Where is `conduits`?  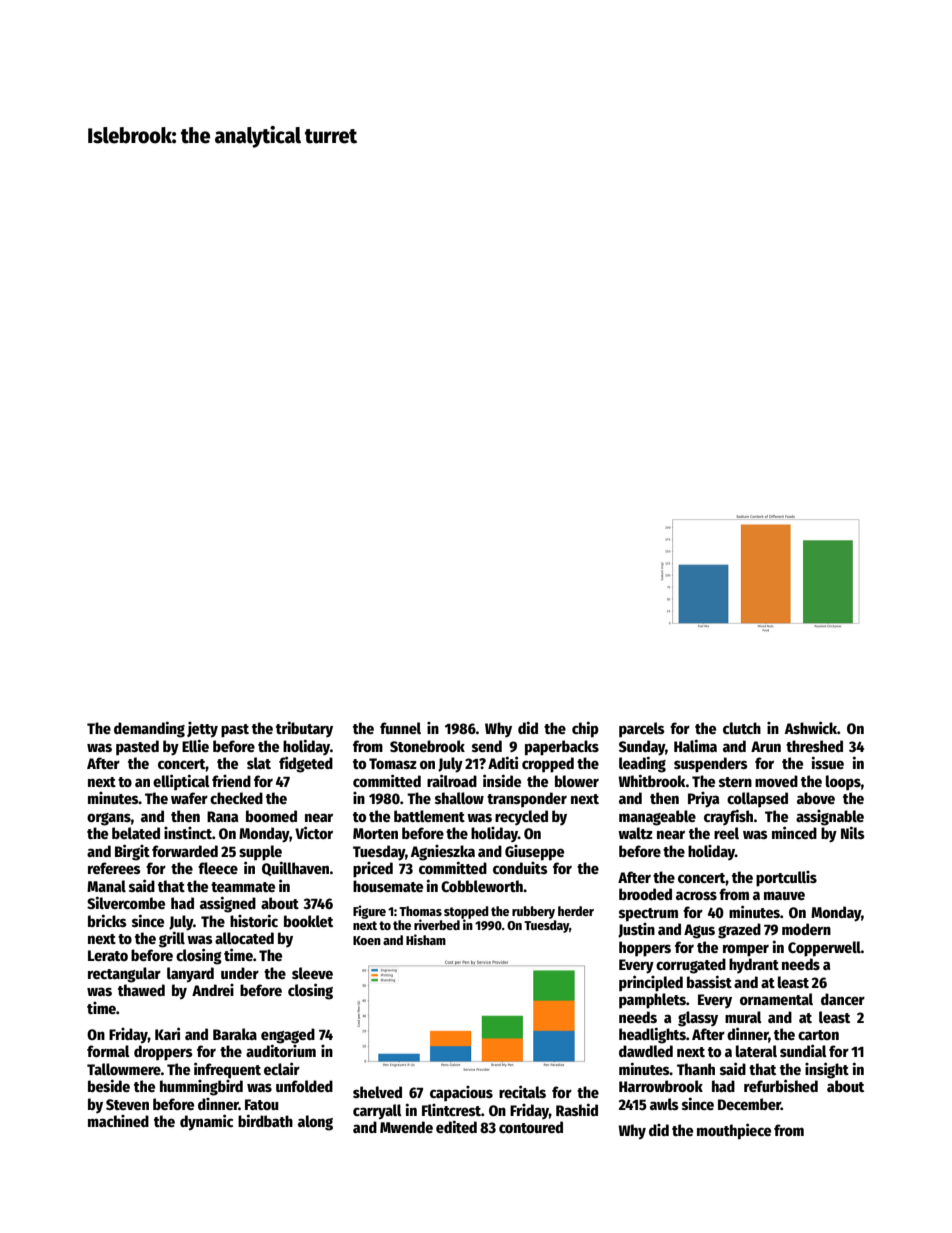
conduits is located at coordinates (520, 868).
